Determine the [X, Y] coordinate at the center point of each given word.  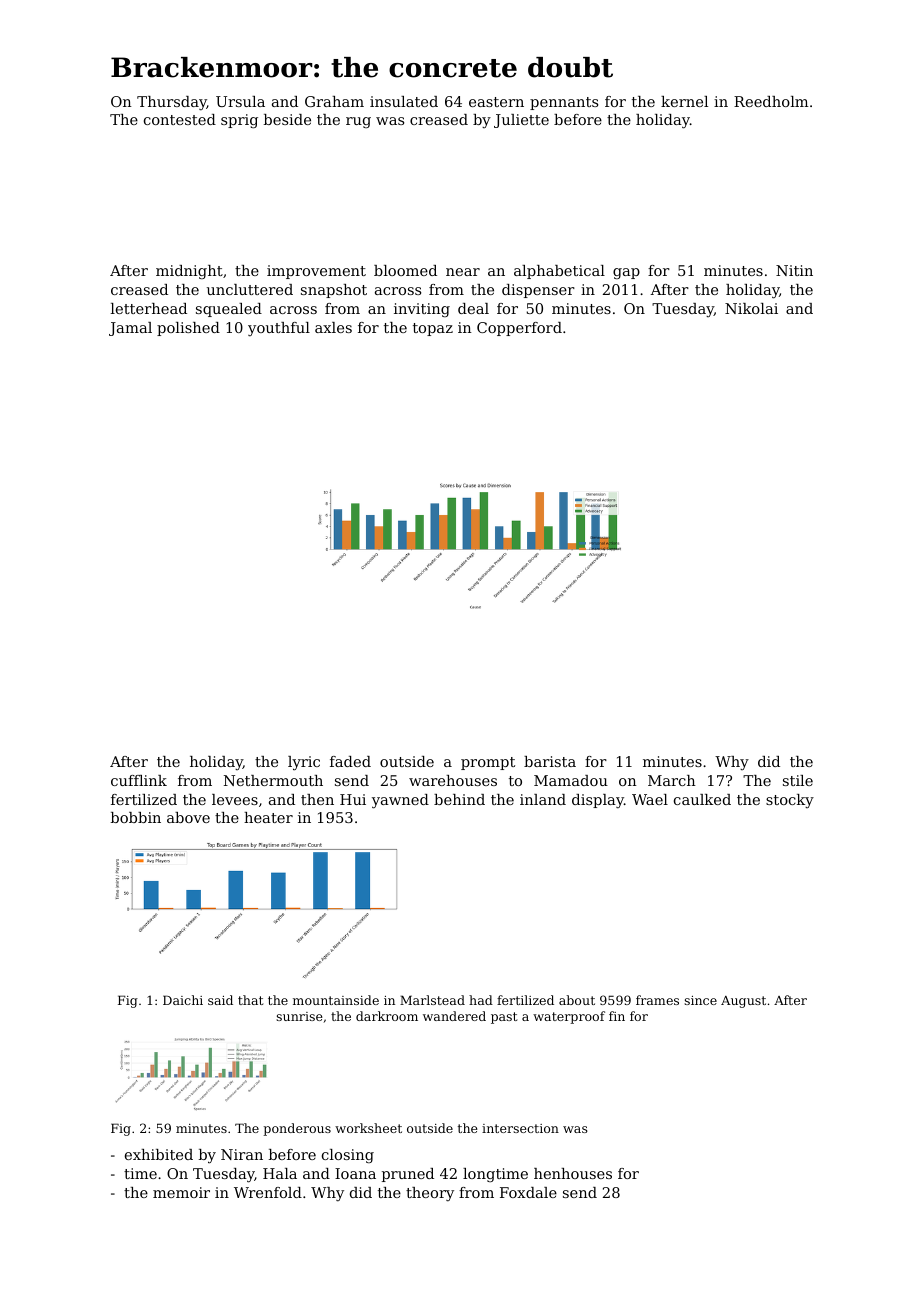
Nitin [794, 270]
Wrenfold [268, 1192]
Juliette [521, 121]
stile [798, 780]
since [700, 1000]
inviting [422, 310]
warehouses [453, 780]
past [504, 1018]
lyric [304, 763]
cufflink [139, 780]
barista [550, 761]
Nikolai [751, 308]
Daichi [183, 1000]
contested [180, 119]
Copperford [519, 329]
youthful [279, 329]
